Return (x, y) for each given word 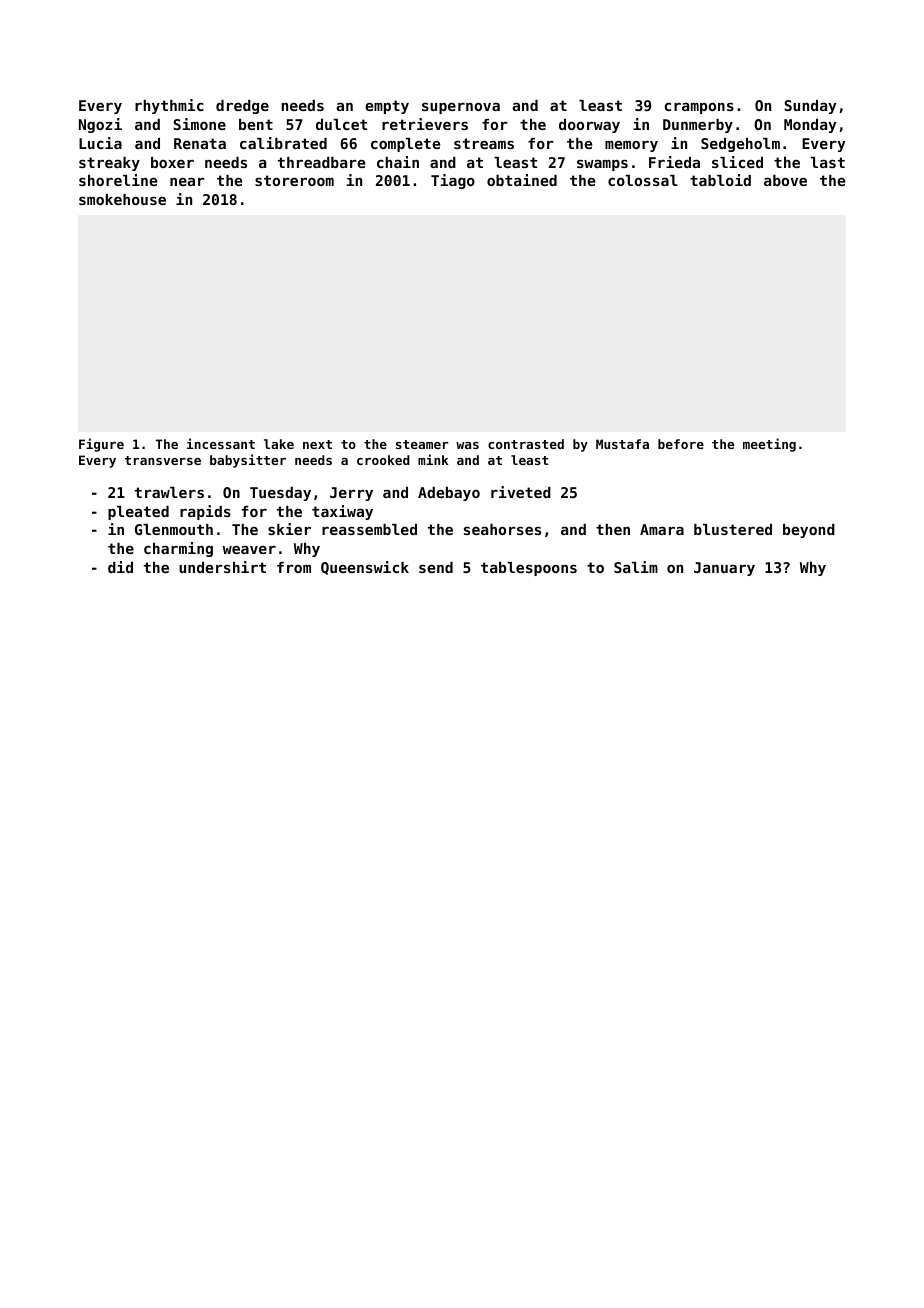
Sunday (810, 107)
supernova (461, 108)
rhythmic (169, 106)
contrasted (526, 444)
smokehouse (122, 199)
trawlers (169, 492)
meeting (769, 445)
